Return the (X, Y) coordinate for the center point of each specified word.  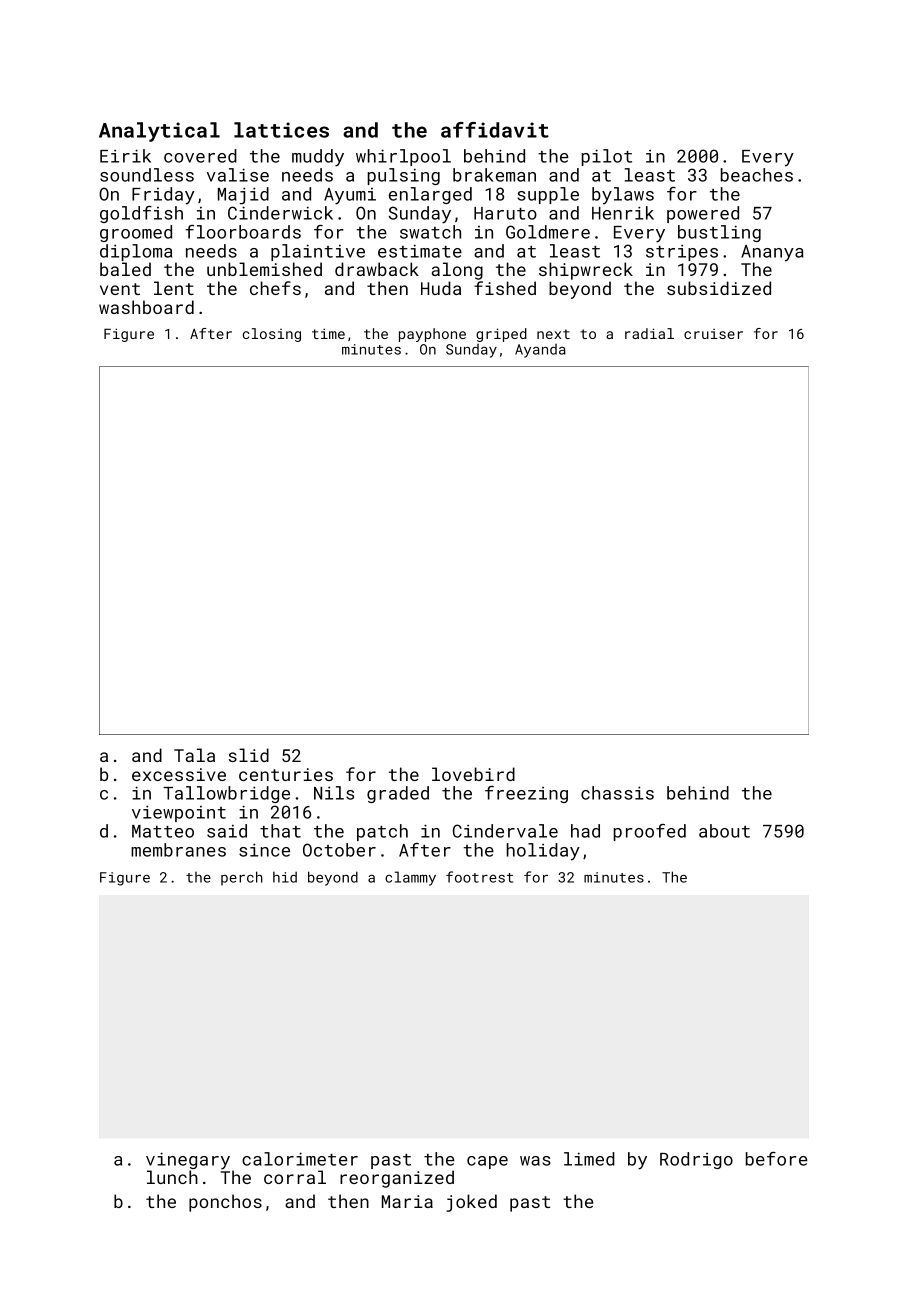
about (724, 831)
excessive (179, 774)
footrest (479, 877)
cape (487, 1162)
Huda (441, 288)
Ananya (772, 253)
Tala (194, 755)
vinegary (188, 1161)
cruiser (713, 333)
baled (125, 269)
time (328, 333)
